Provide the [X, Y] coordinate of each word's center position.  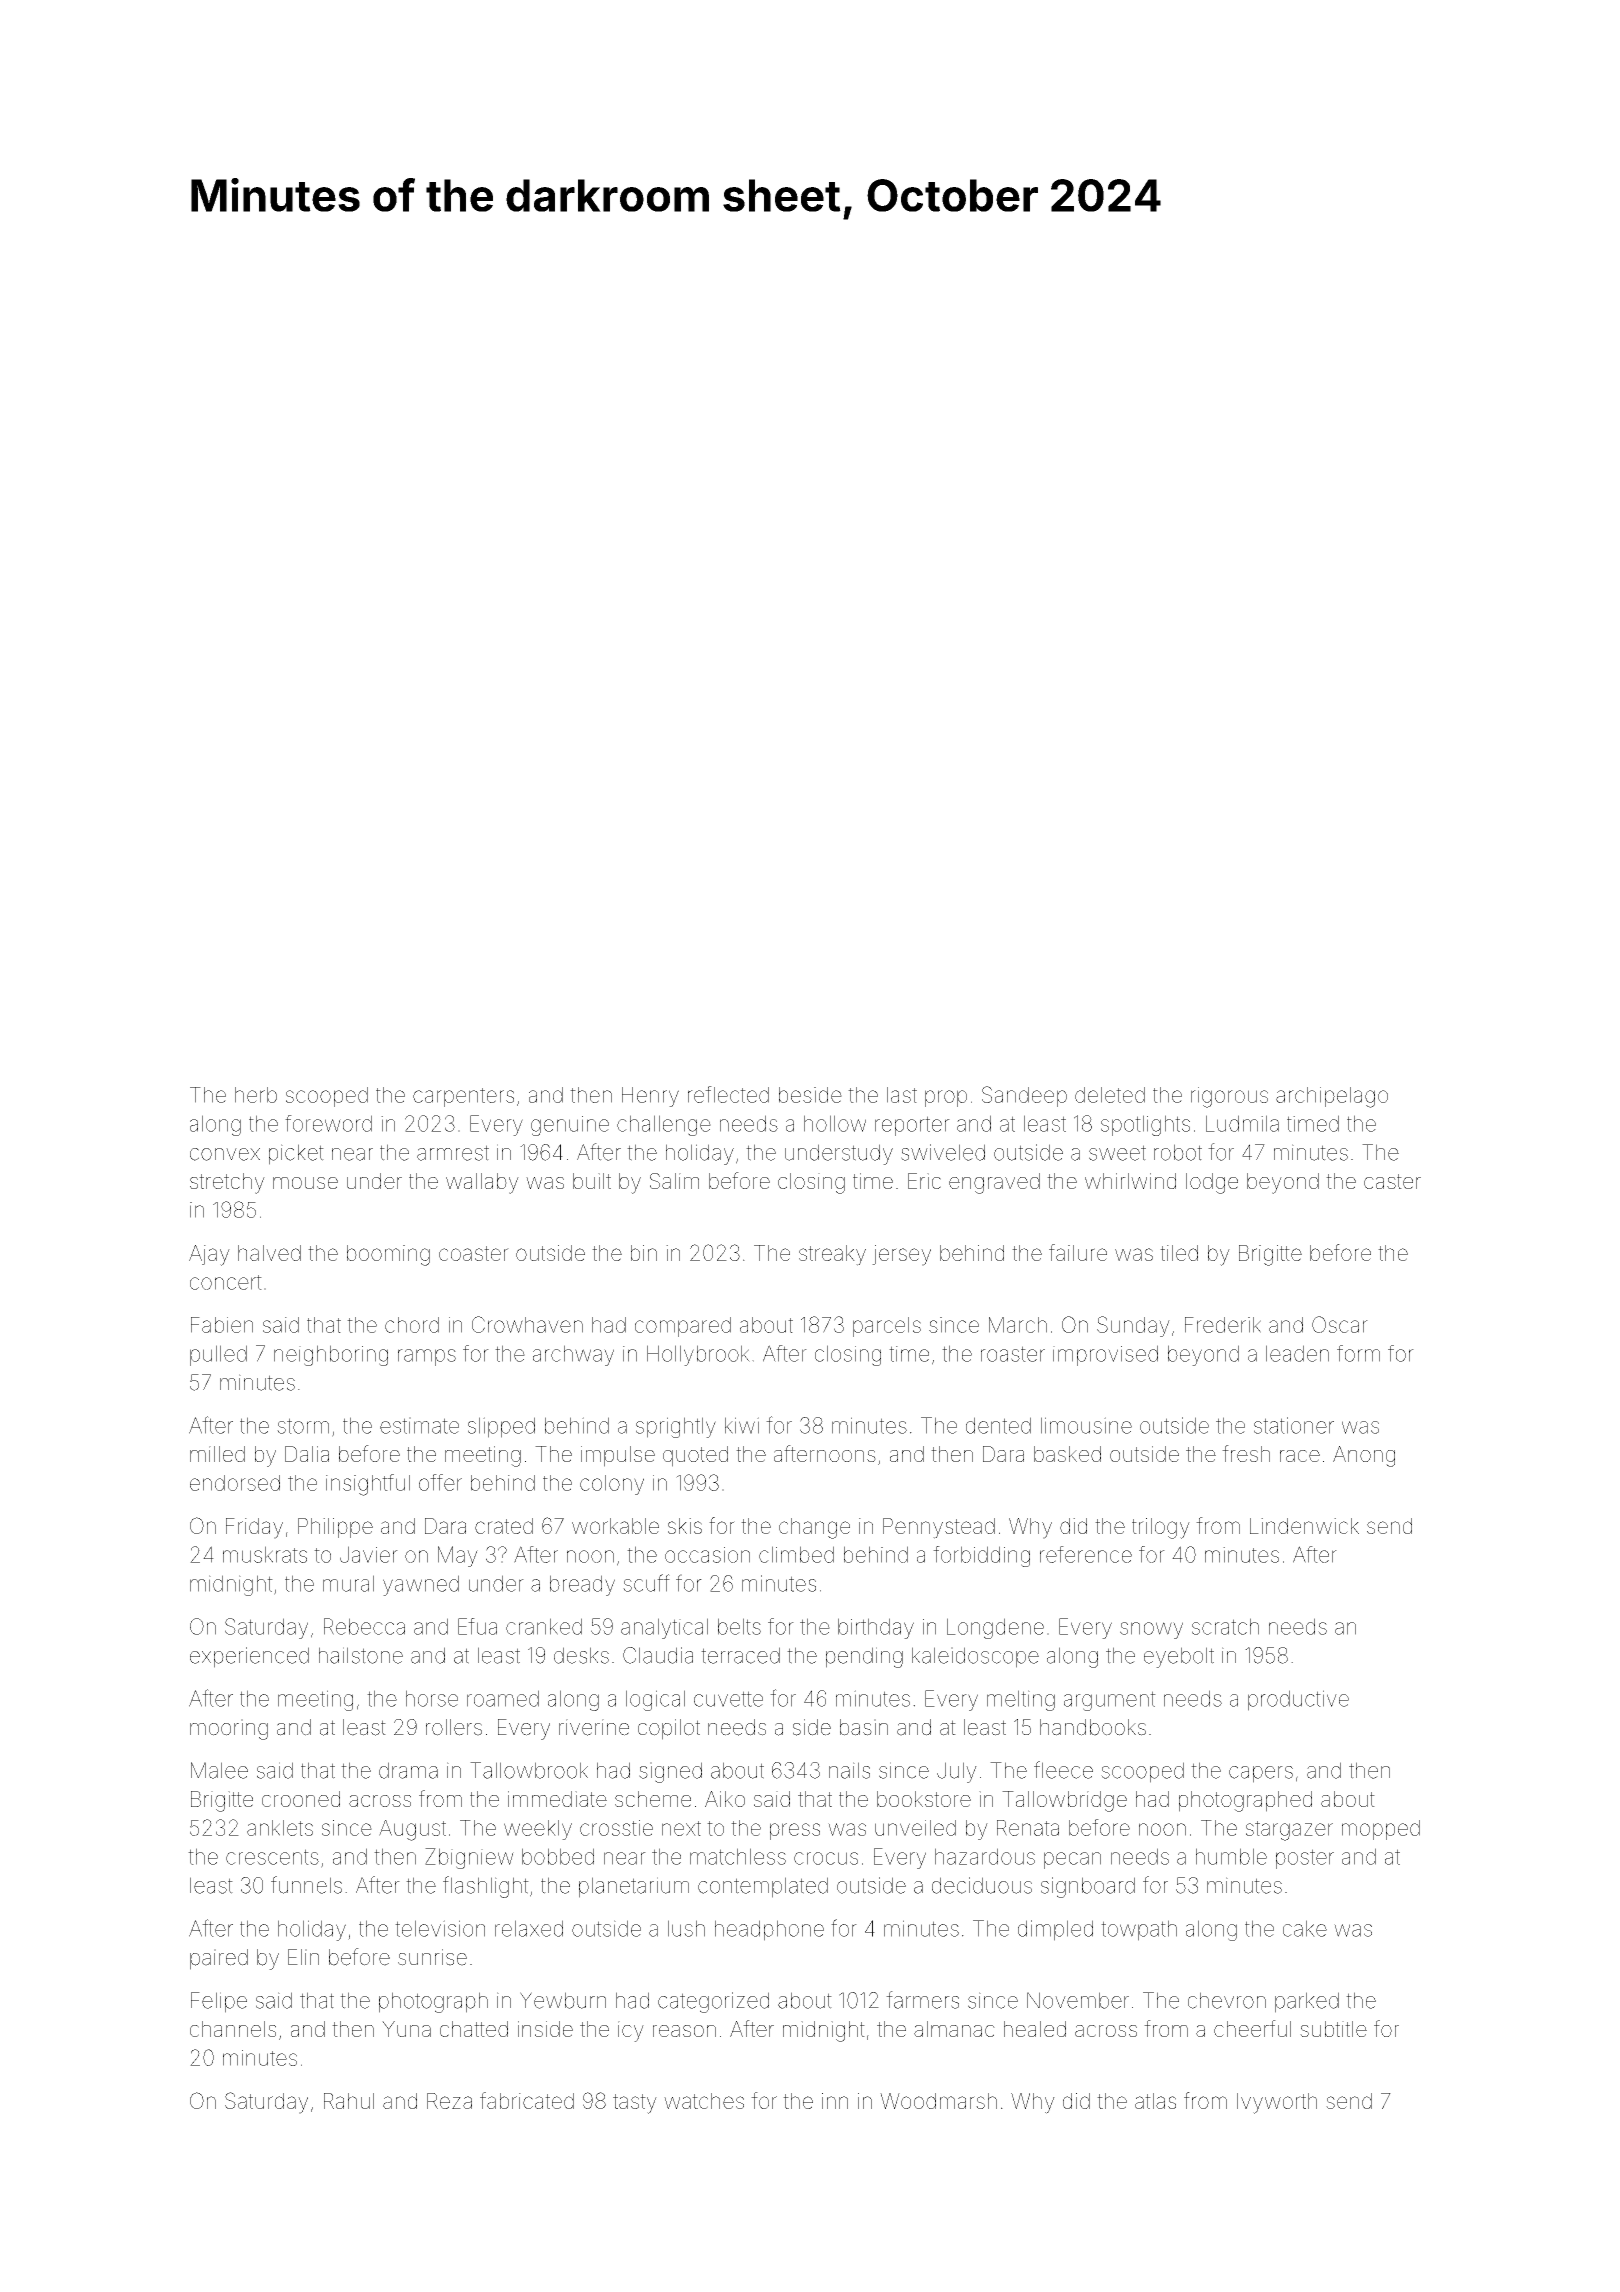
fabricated [527, 2100]
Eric [924, 1181]
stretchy [227, 1183]
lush [686, 1928]
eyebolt [1179, 1657]
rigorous [1229, 1097]
